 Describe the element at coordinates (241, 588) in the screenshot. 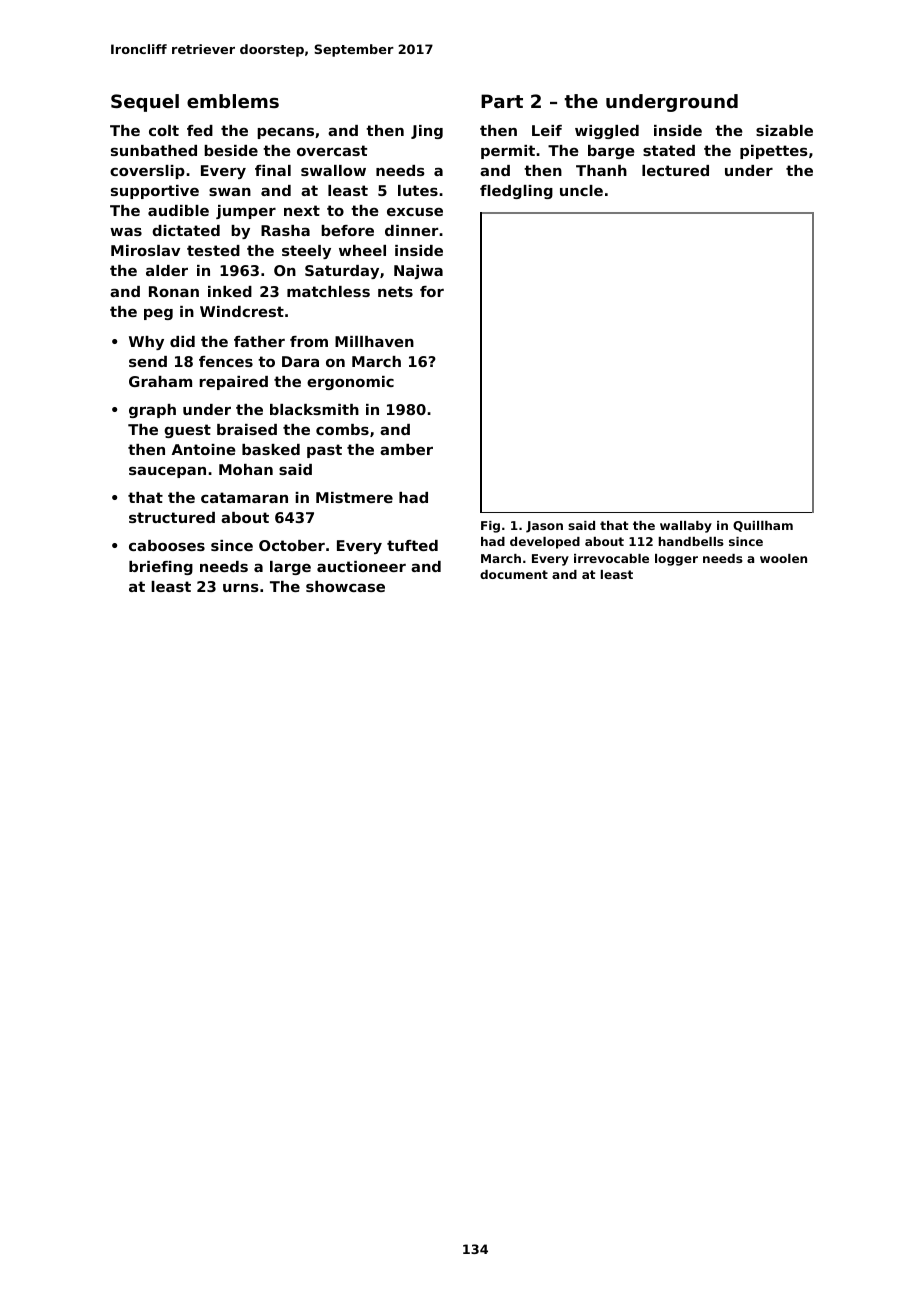

I see `urns` at that location.
